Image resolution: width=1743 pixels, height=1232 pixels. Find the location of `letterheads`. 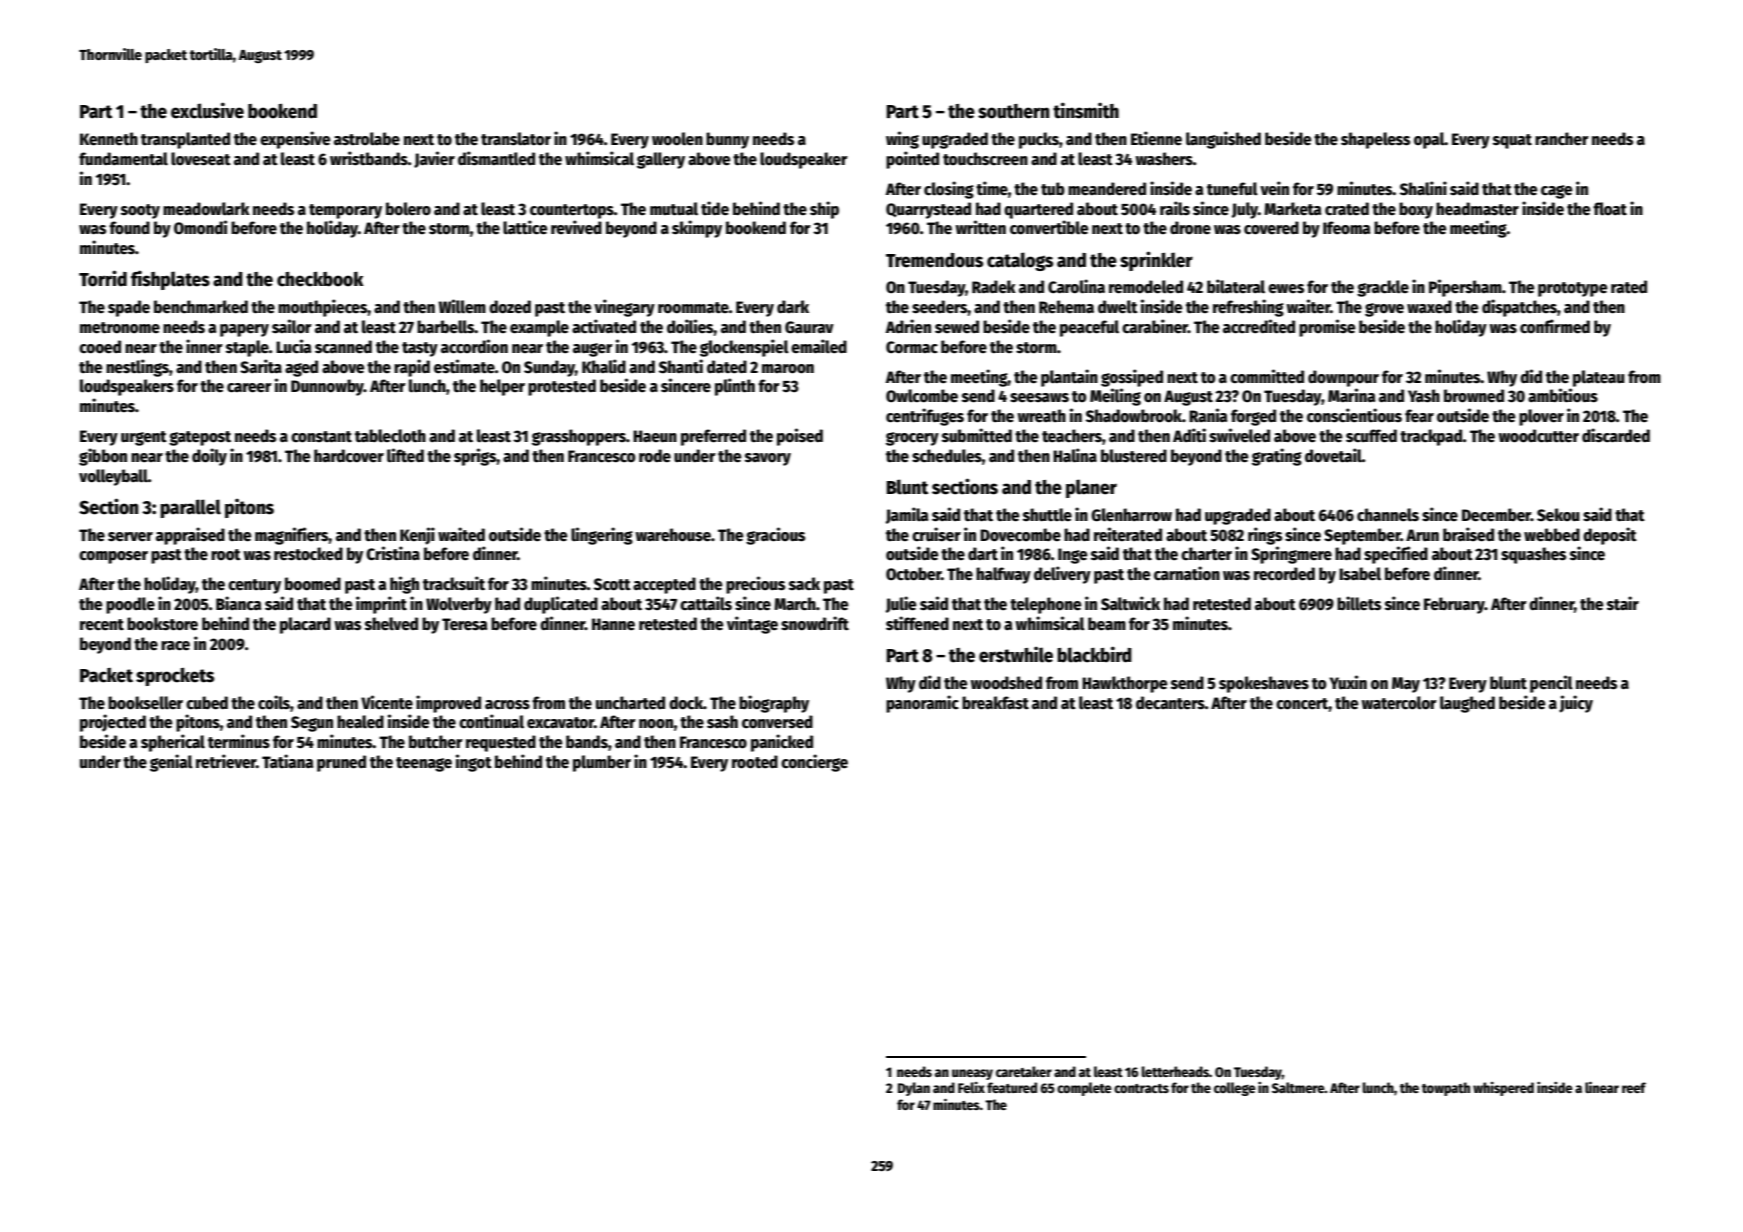

letterheads is located at coordinates (1175, 1071).
